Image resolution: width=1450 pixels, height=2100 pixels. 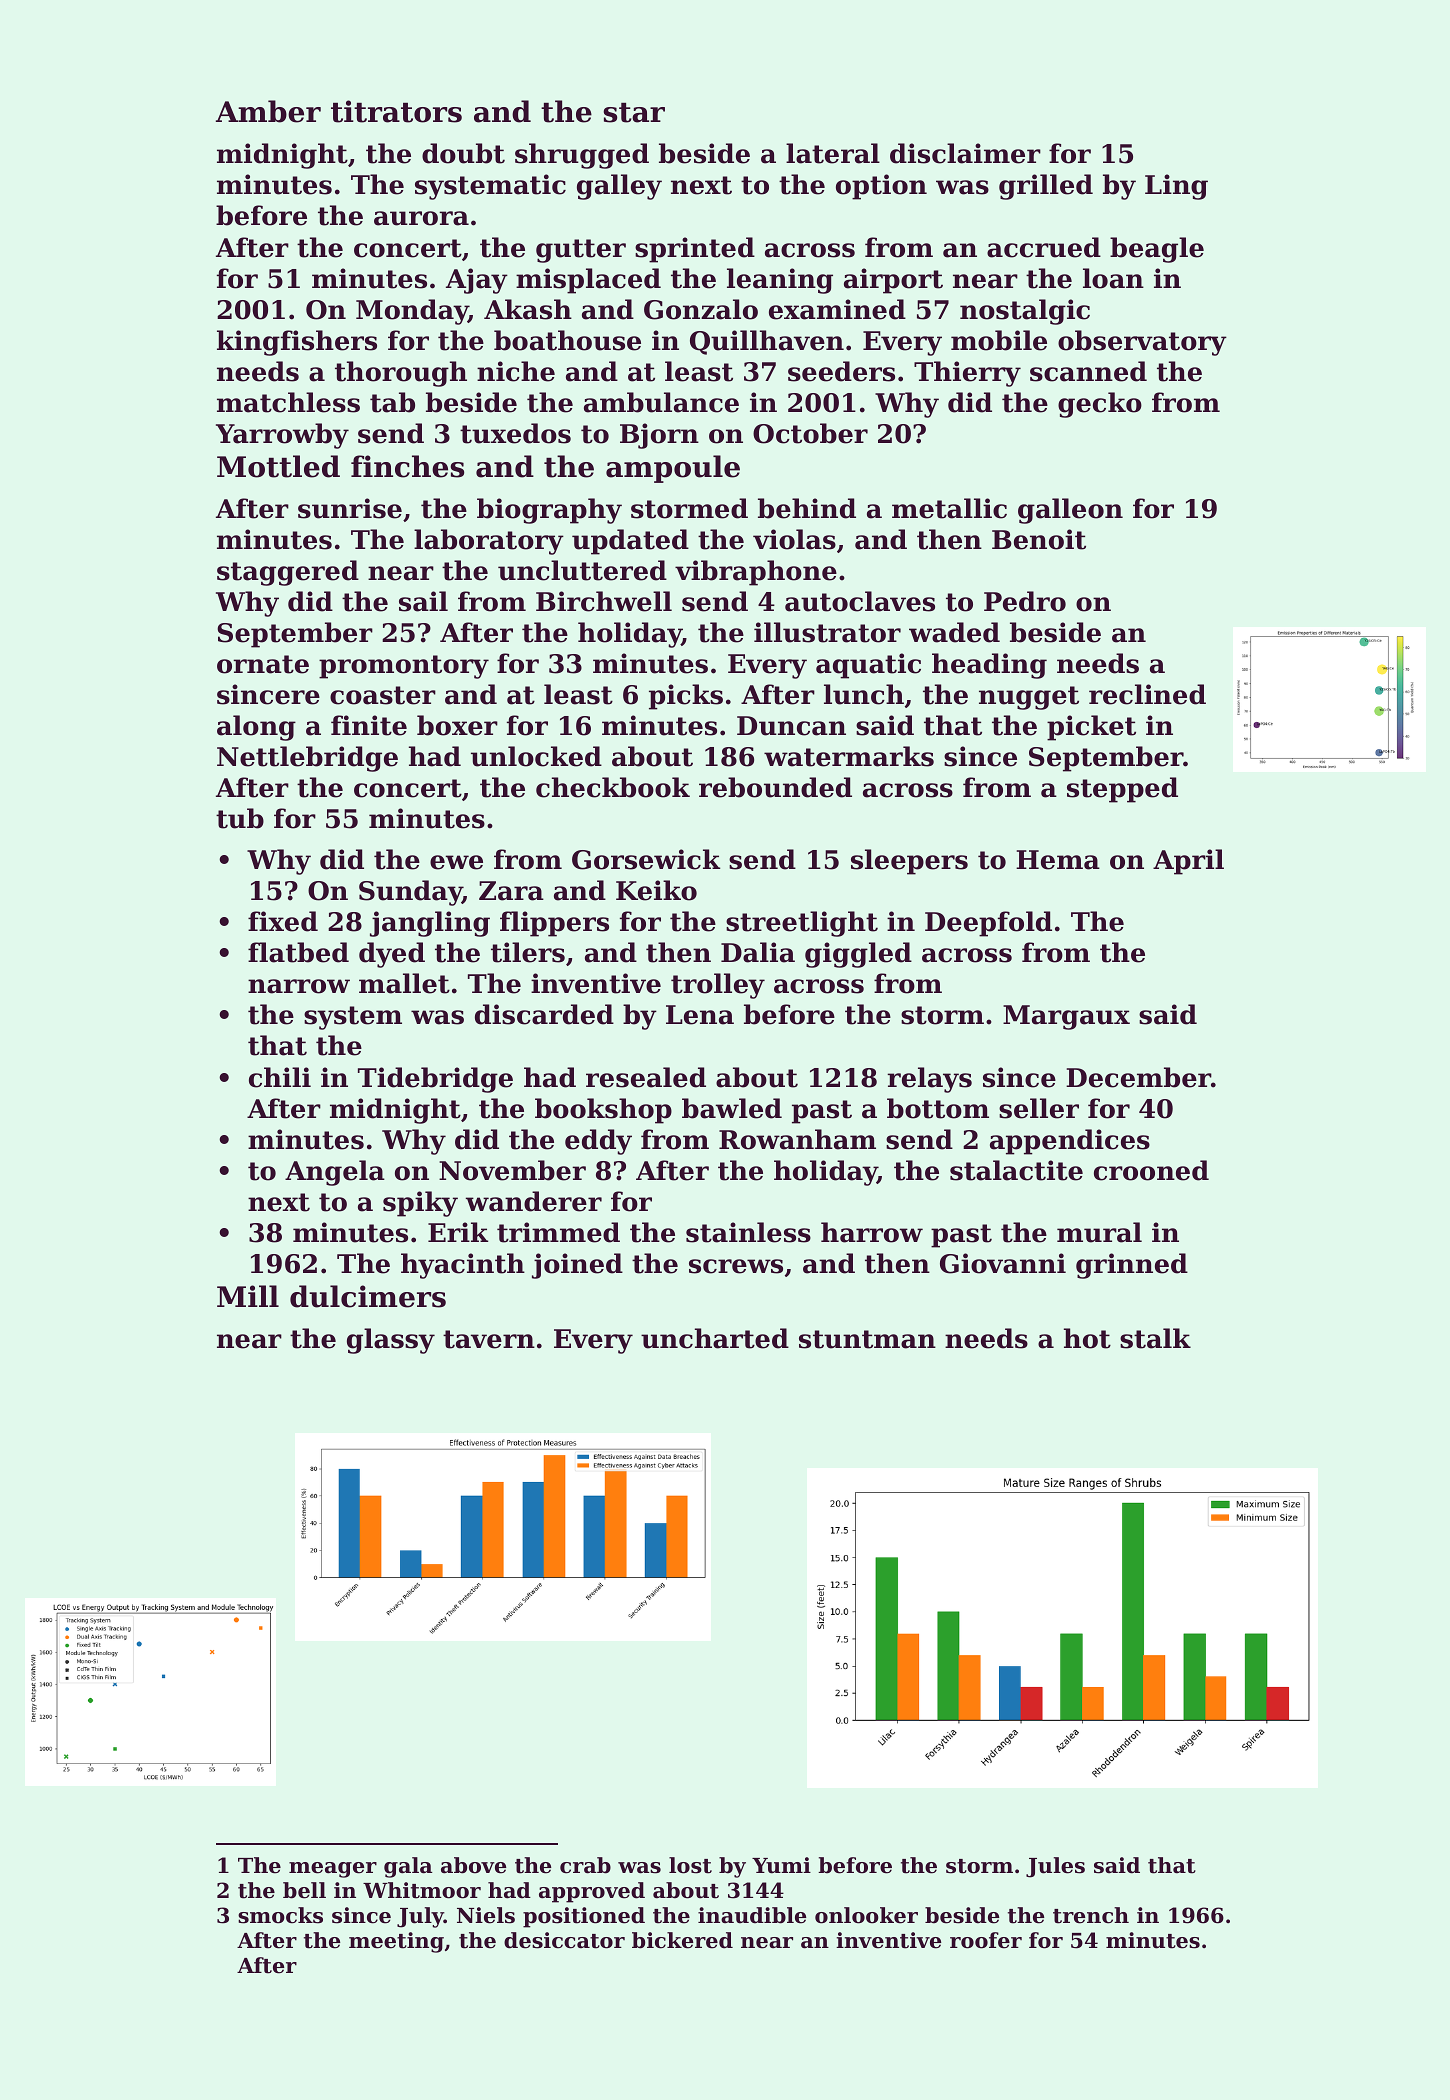 What do you see at coordinates (582, 156) in the screenshot?
I see `shrugged` at bounding box center [582, 156].
